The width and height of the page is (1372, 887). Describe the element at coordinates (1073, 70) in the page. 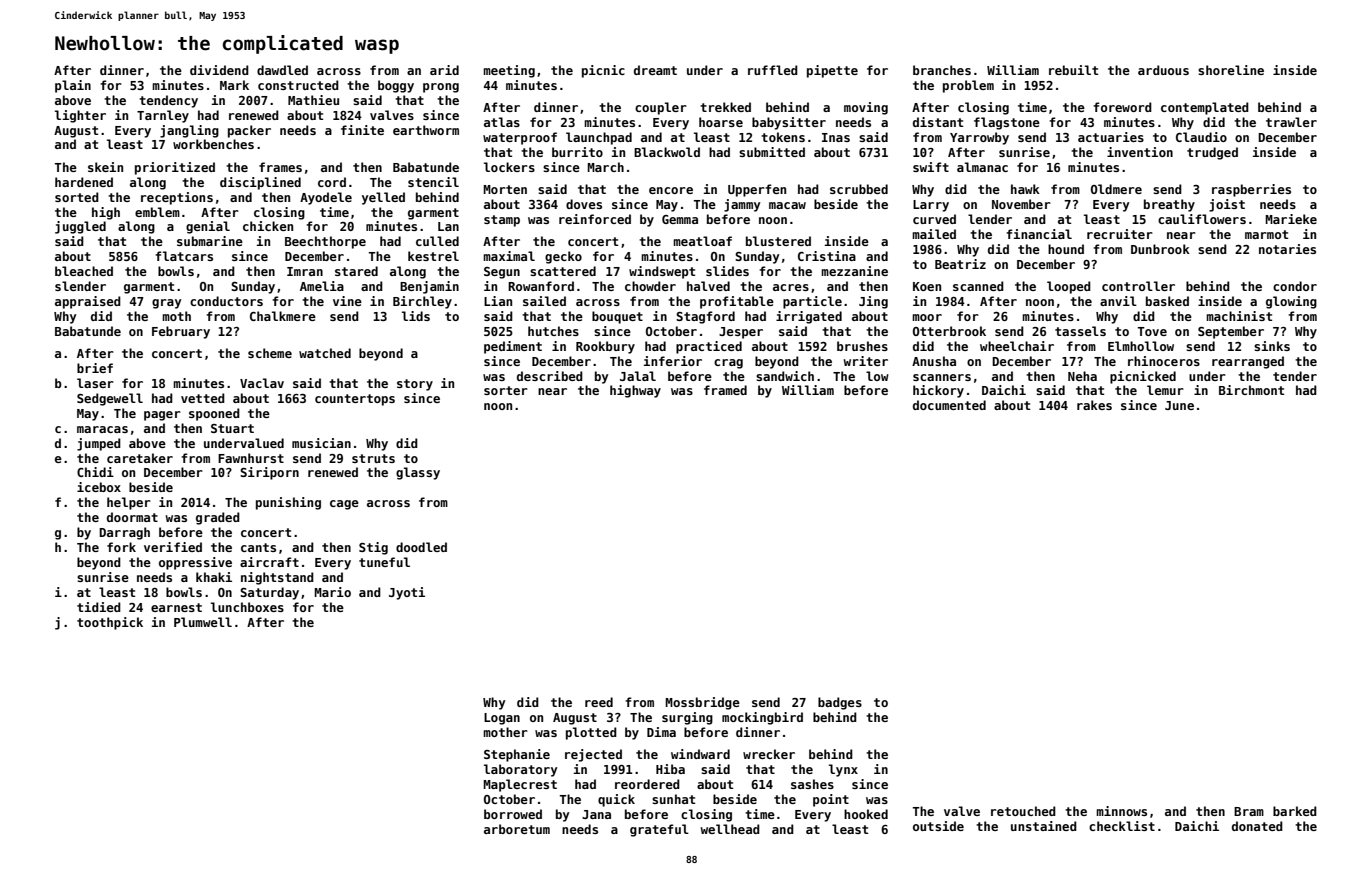

I see `rebuilt` at that location.
